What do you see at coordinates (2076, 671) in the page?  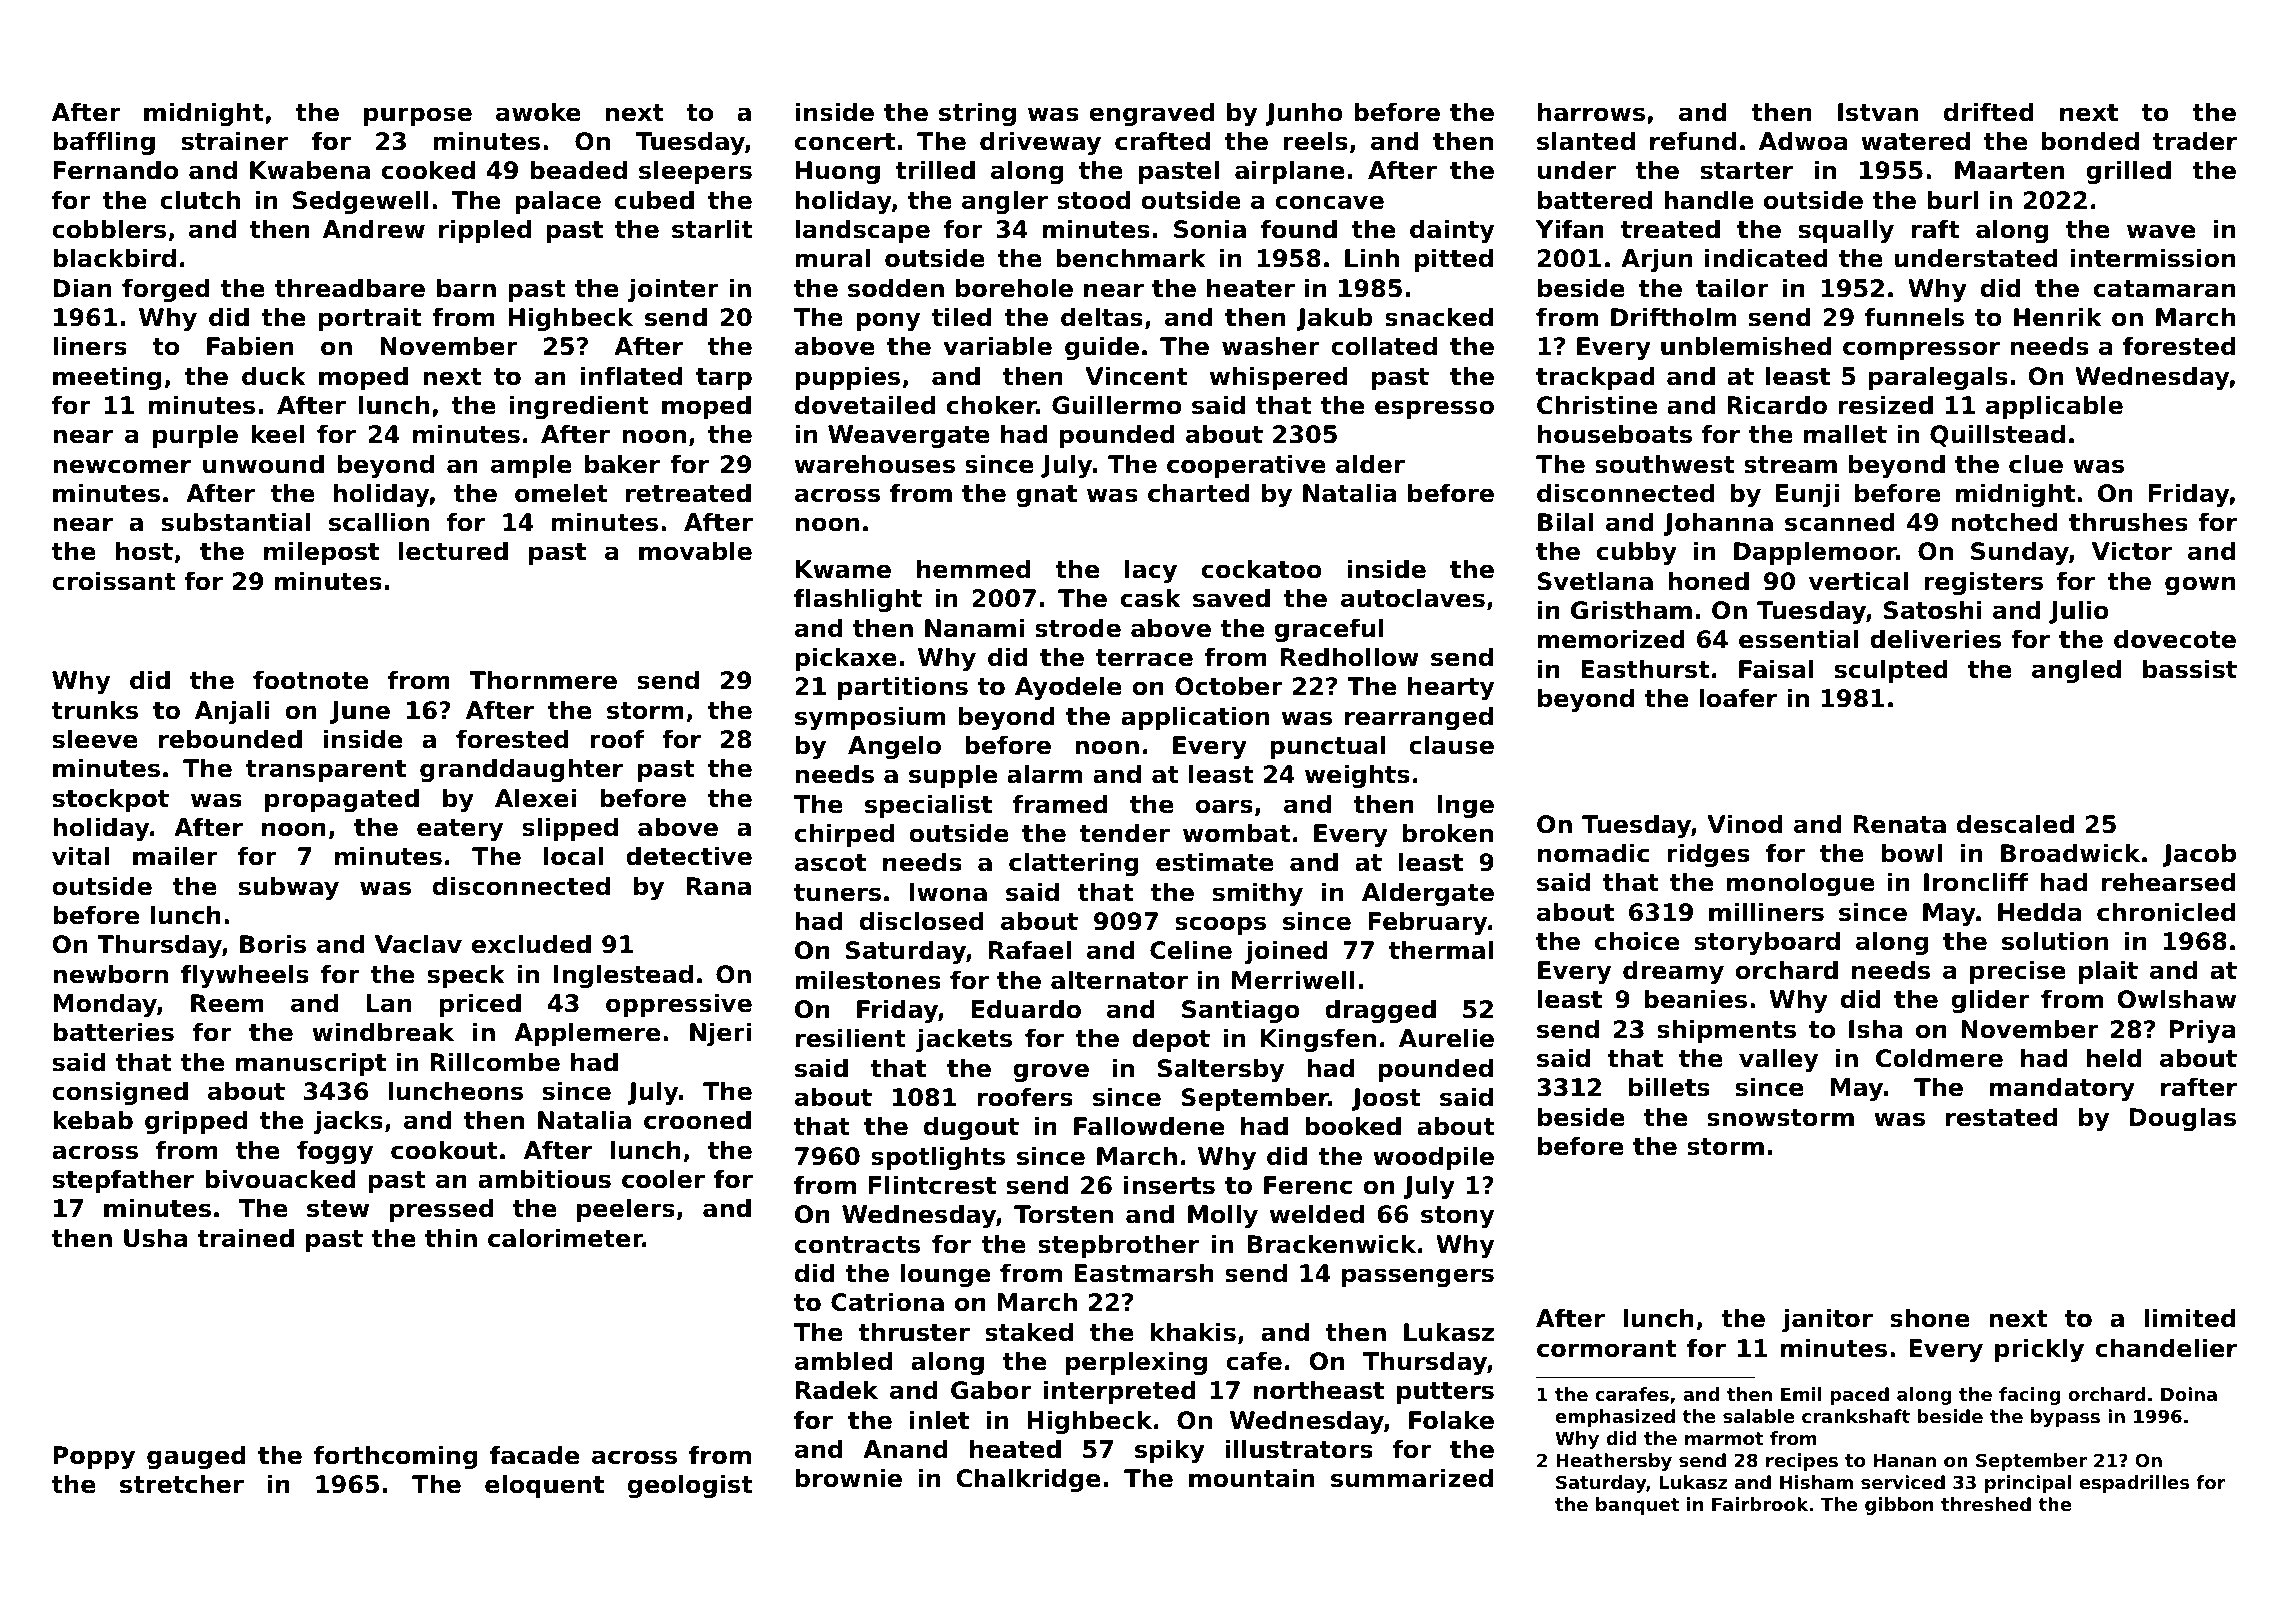 I see `angled` at bounding box center [2076, 671].
